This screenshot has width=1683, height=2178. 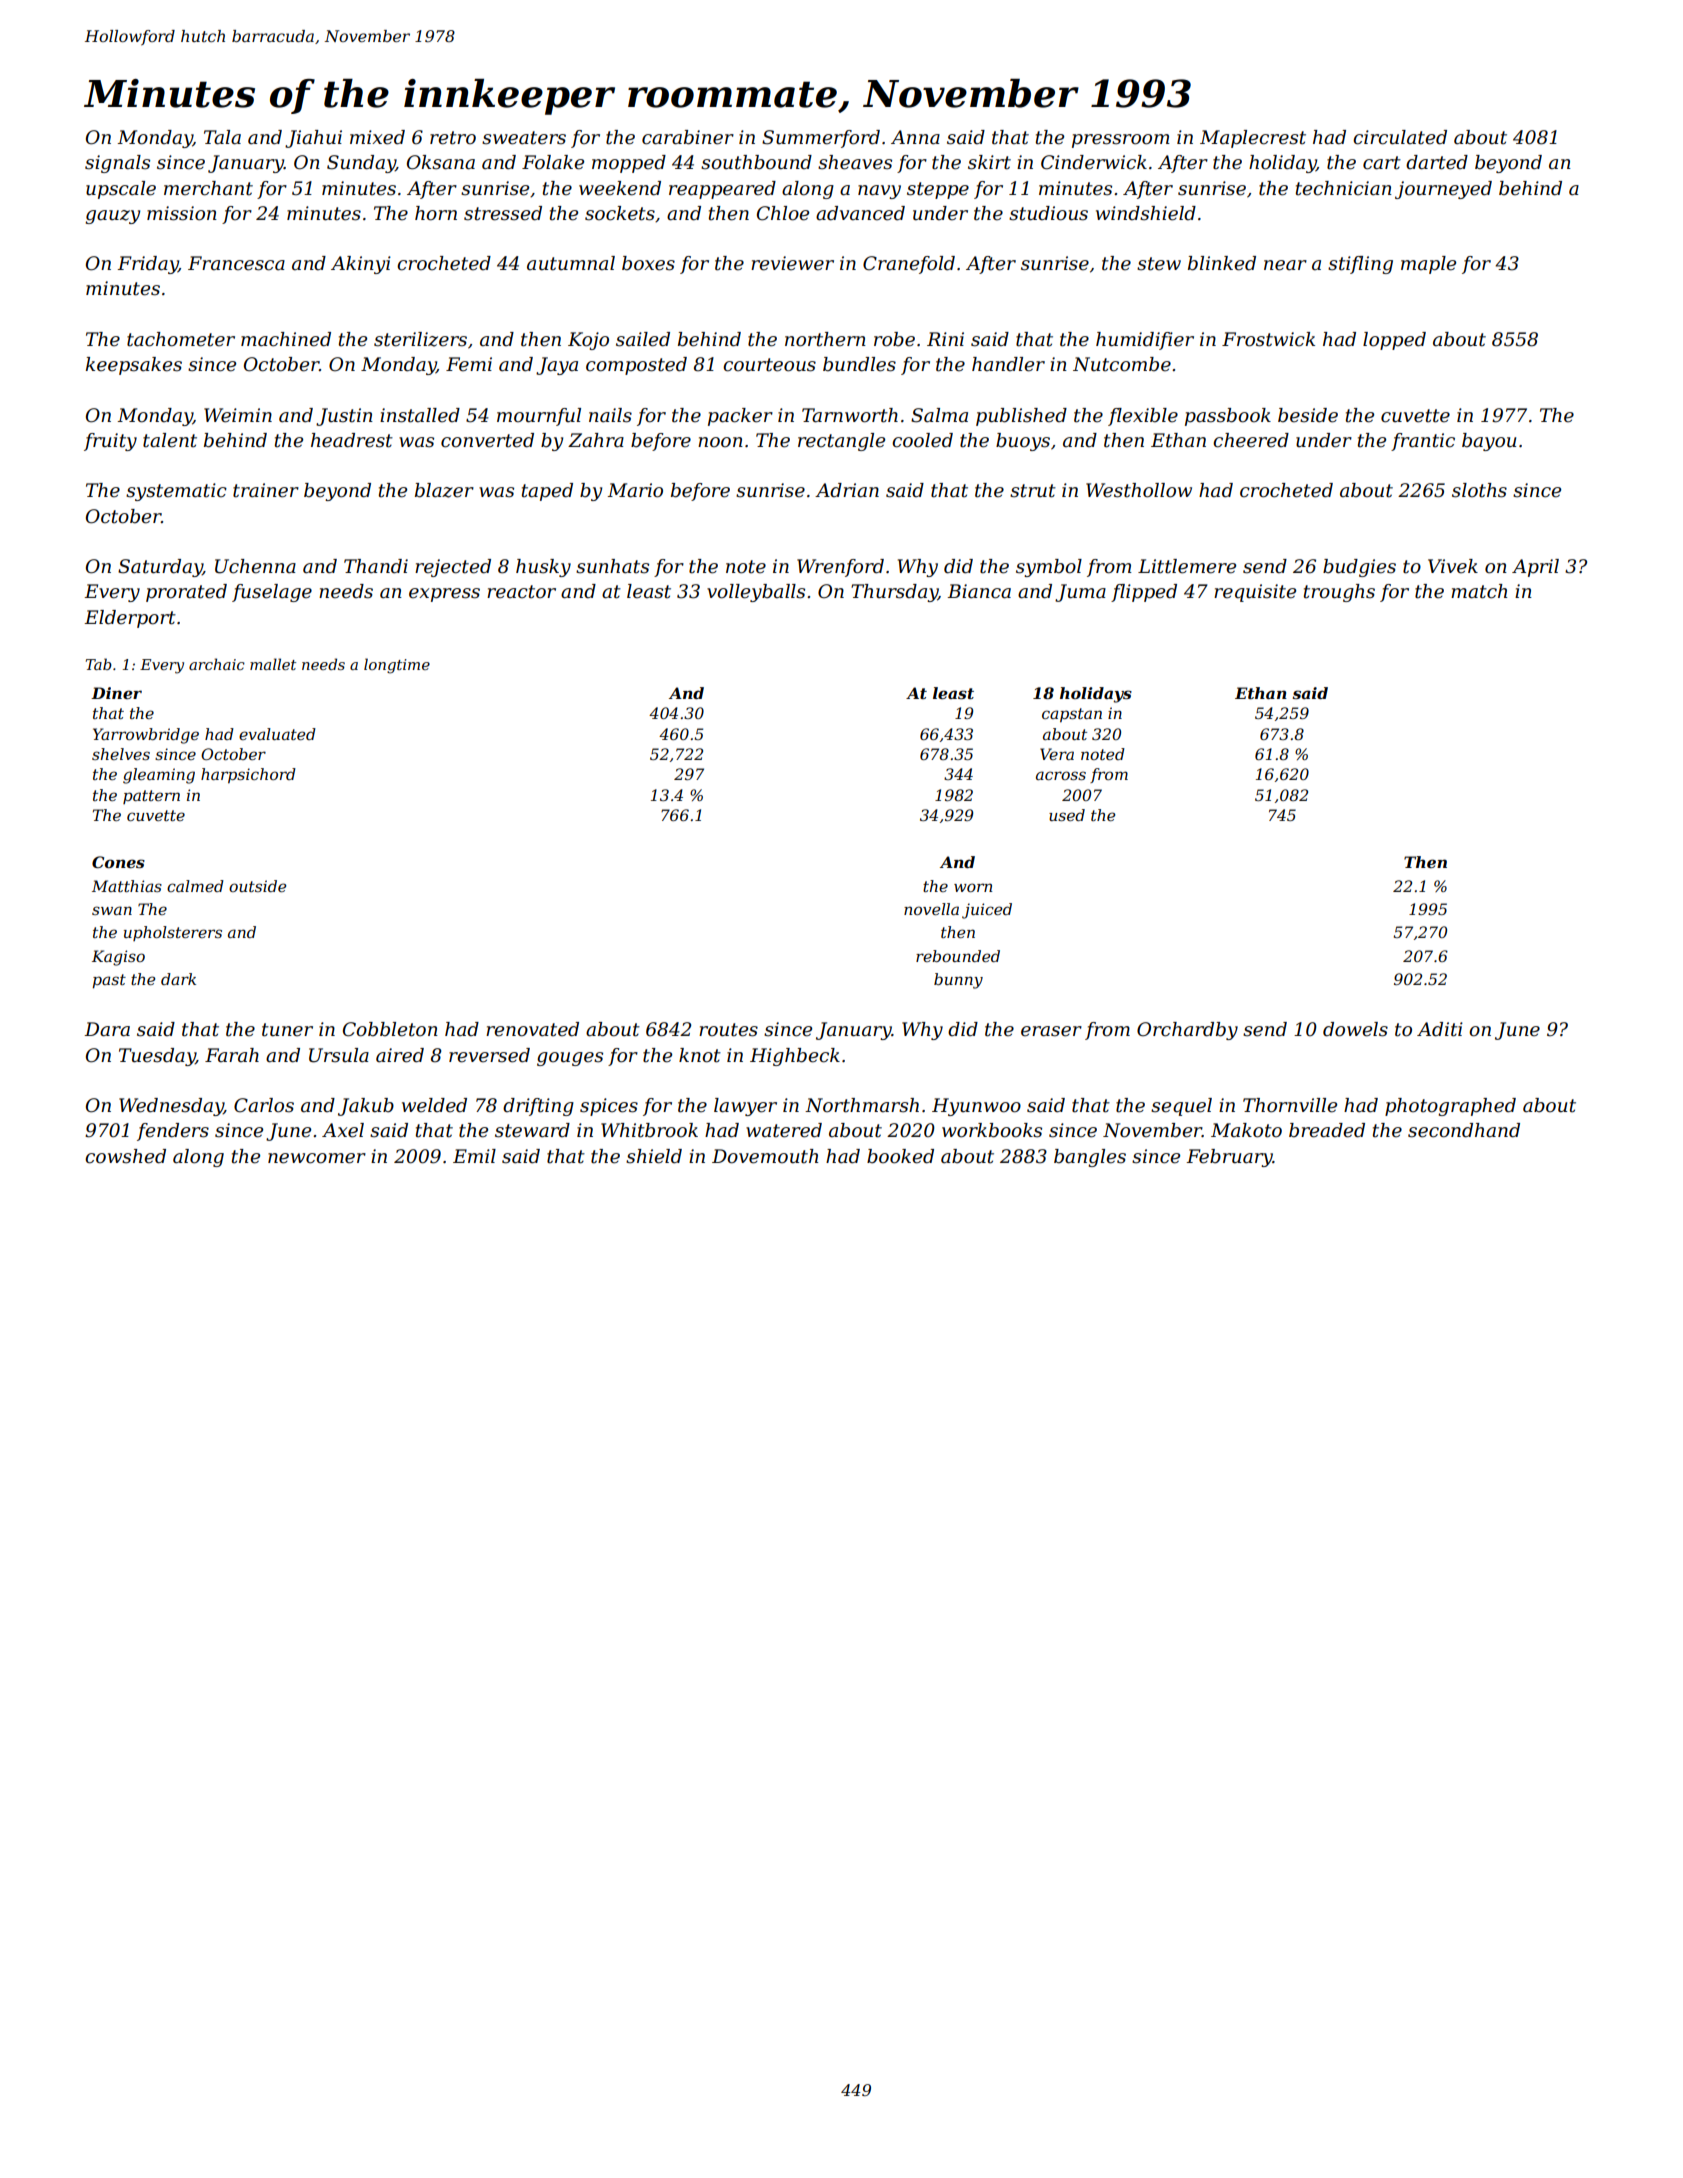 I want to click on renovated, so click(x=532, y=1029).
